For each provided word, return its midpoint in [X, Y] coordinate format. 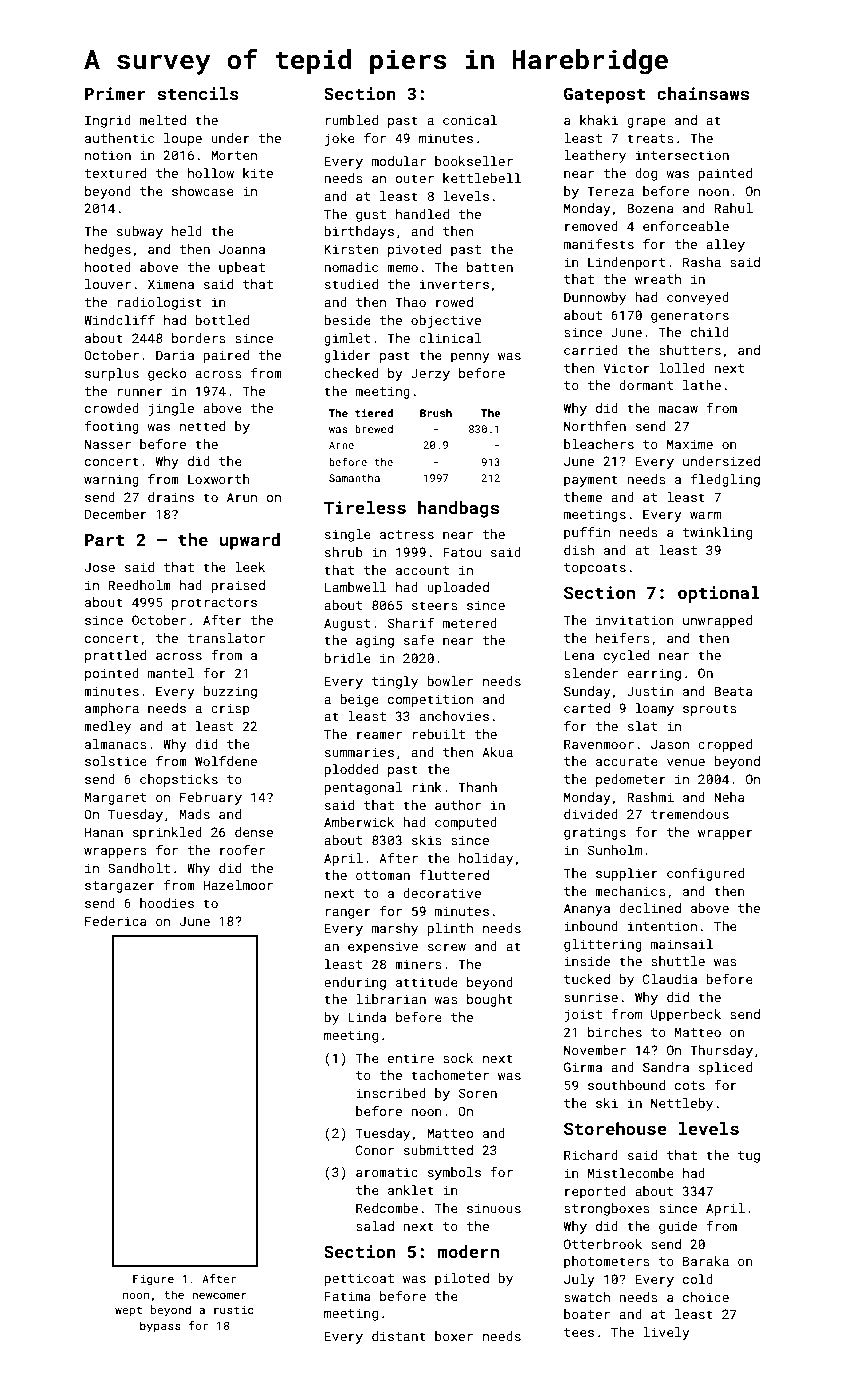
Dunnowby [595, 298]
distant [399, 1336]
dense [254, 832]
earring [654, 674]
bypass [160, 1327]
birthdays [359, 232]
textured [115, 173]
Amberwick [359, 822]
